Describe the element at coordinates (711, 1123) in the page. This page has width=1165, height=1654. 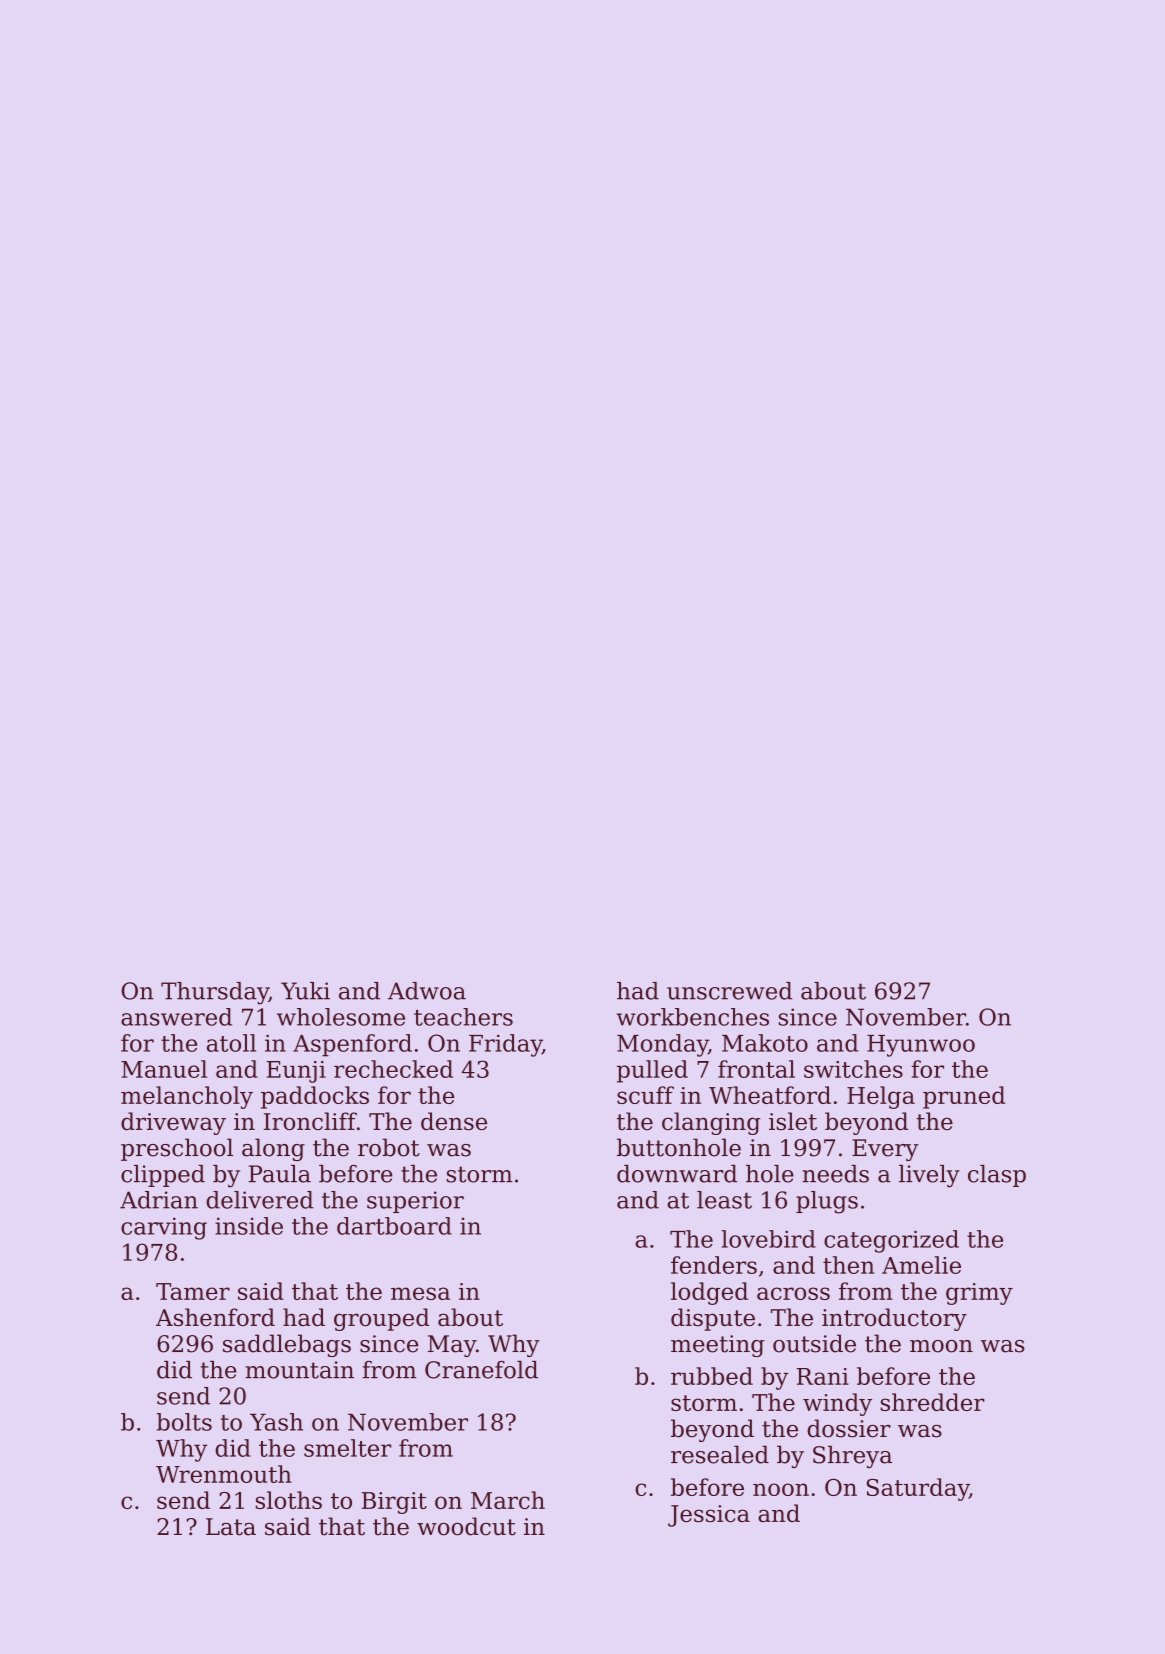
I see `clanging` at that location.
